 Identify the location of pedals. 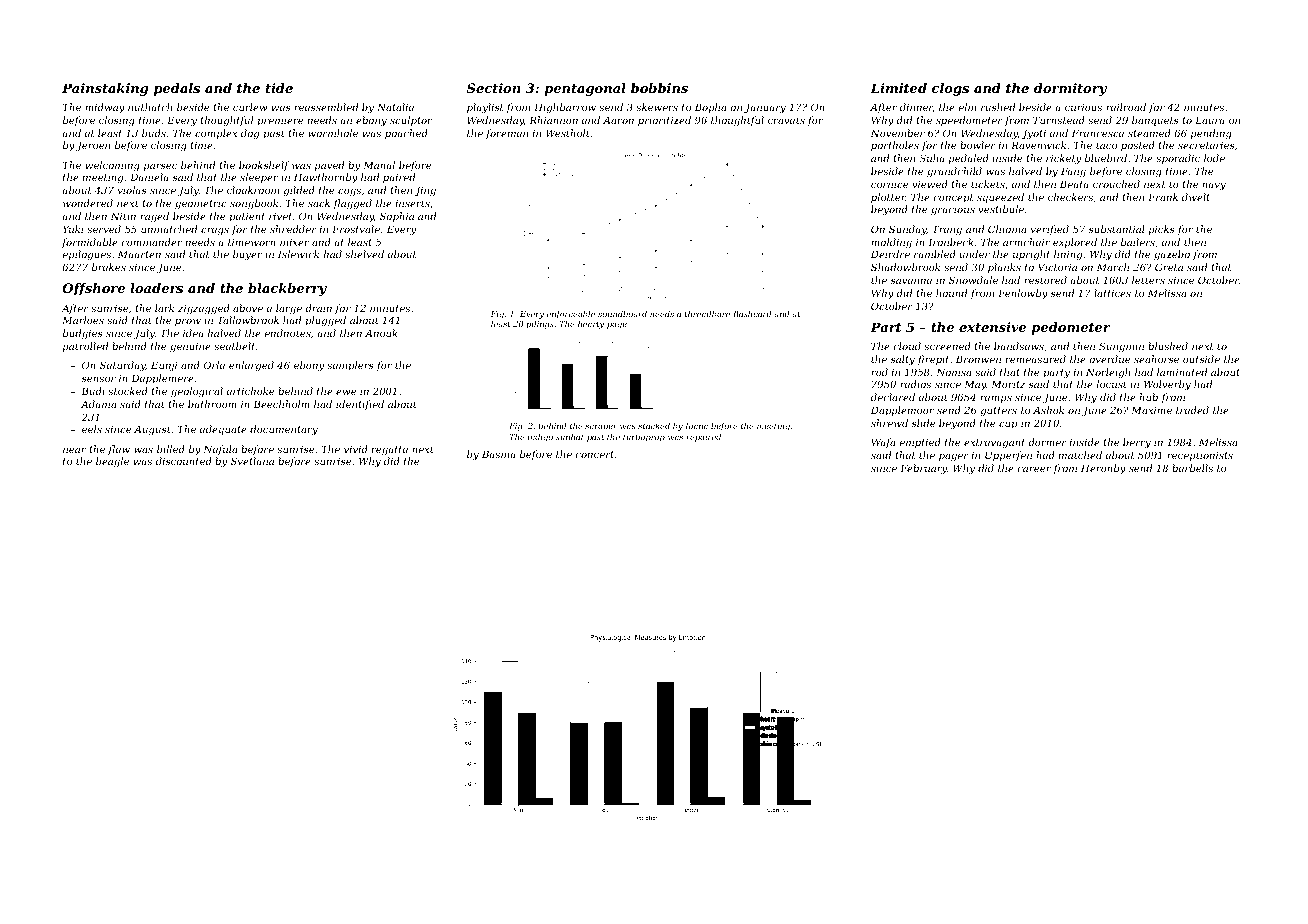
(177, 89).
